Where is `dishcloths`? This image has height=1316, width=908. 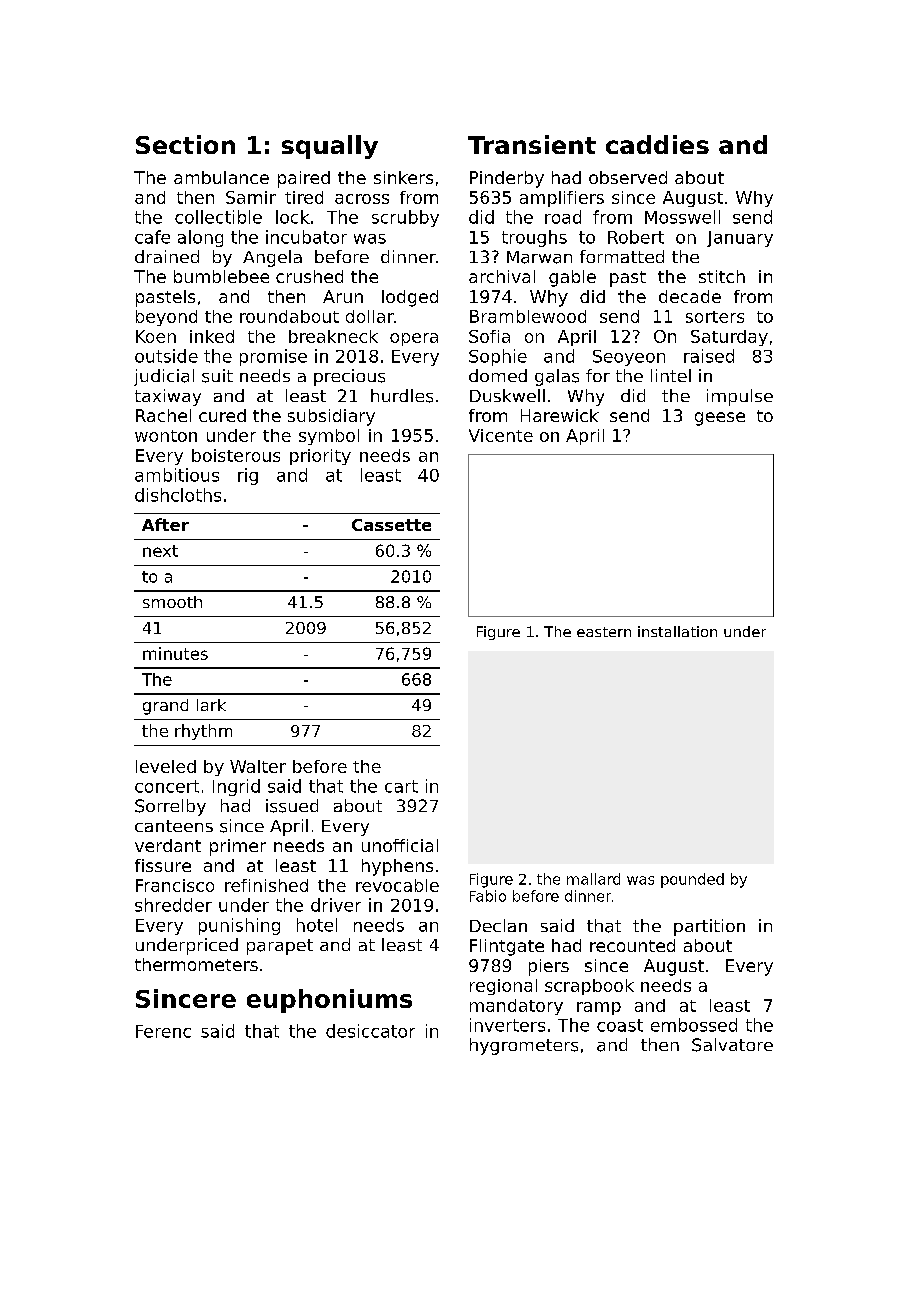
dishcloths is located at coordinates (178, 495).
